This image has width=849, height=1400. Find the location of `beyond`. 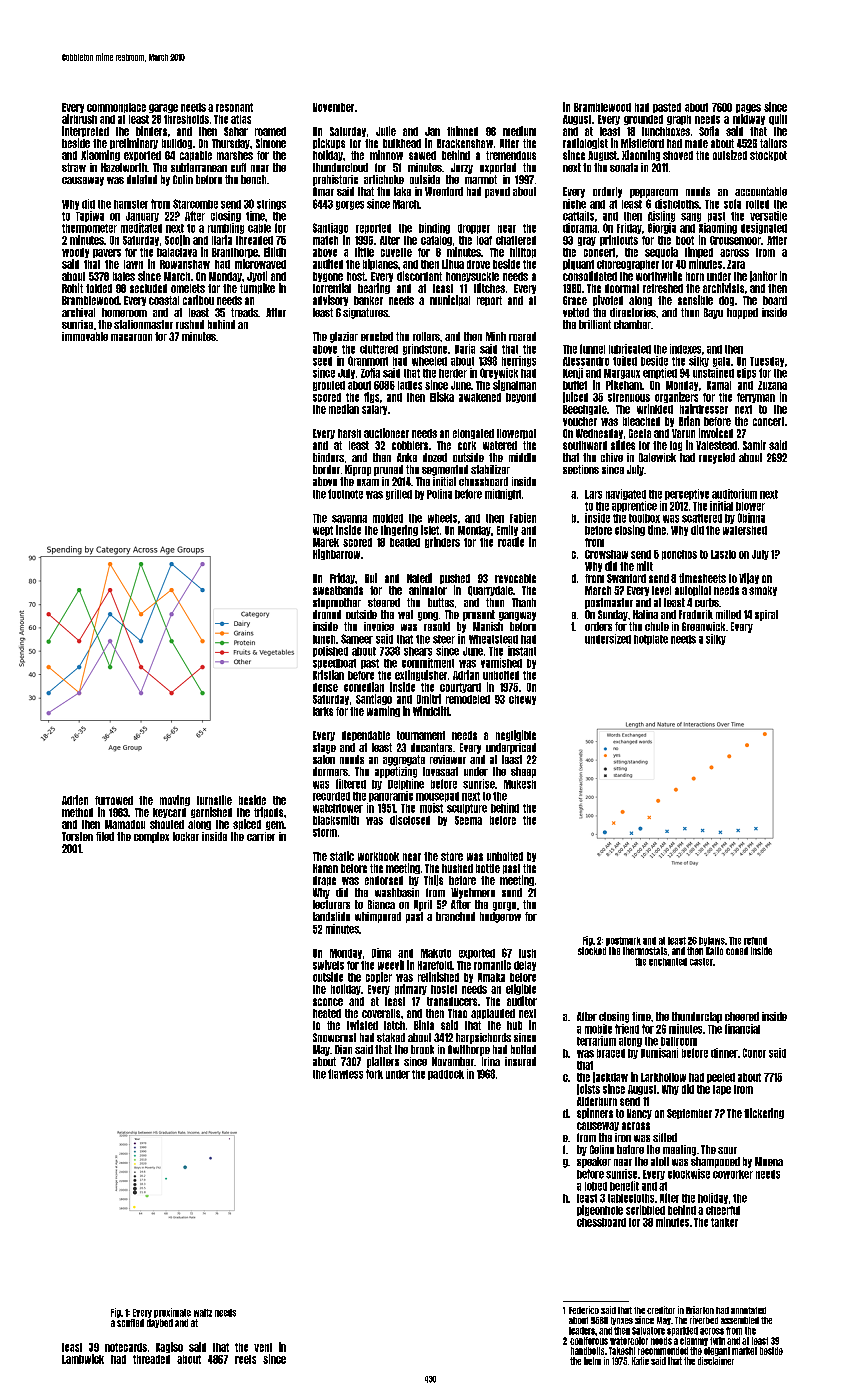

beyond is located at coordinates (521, 398).
